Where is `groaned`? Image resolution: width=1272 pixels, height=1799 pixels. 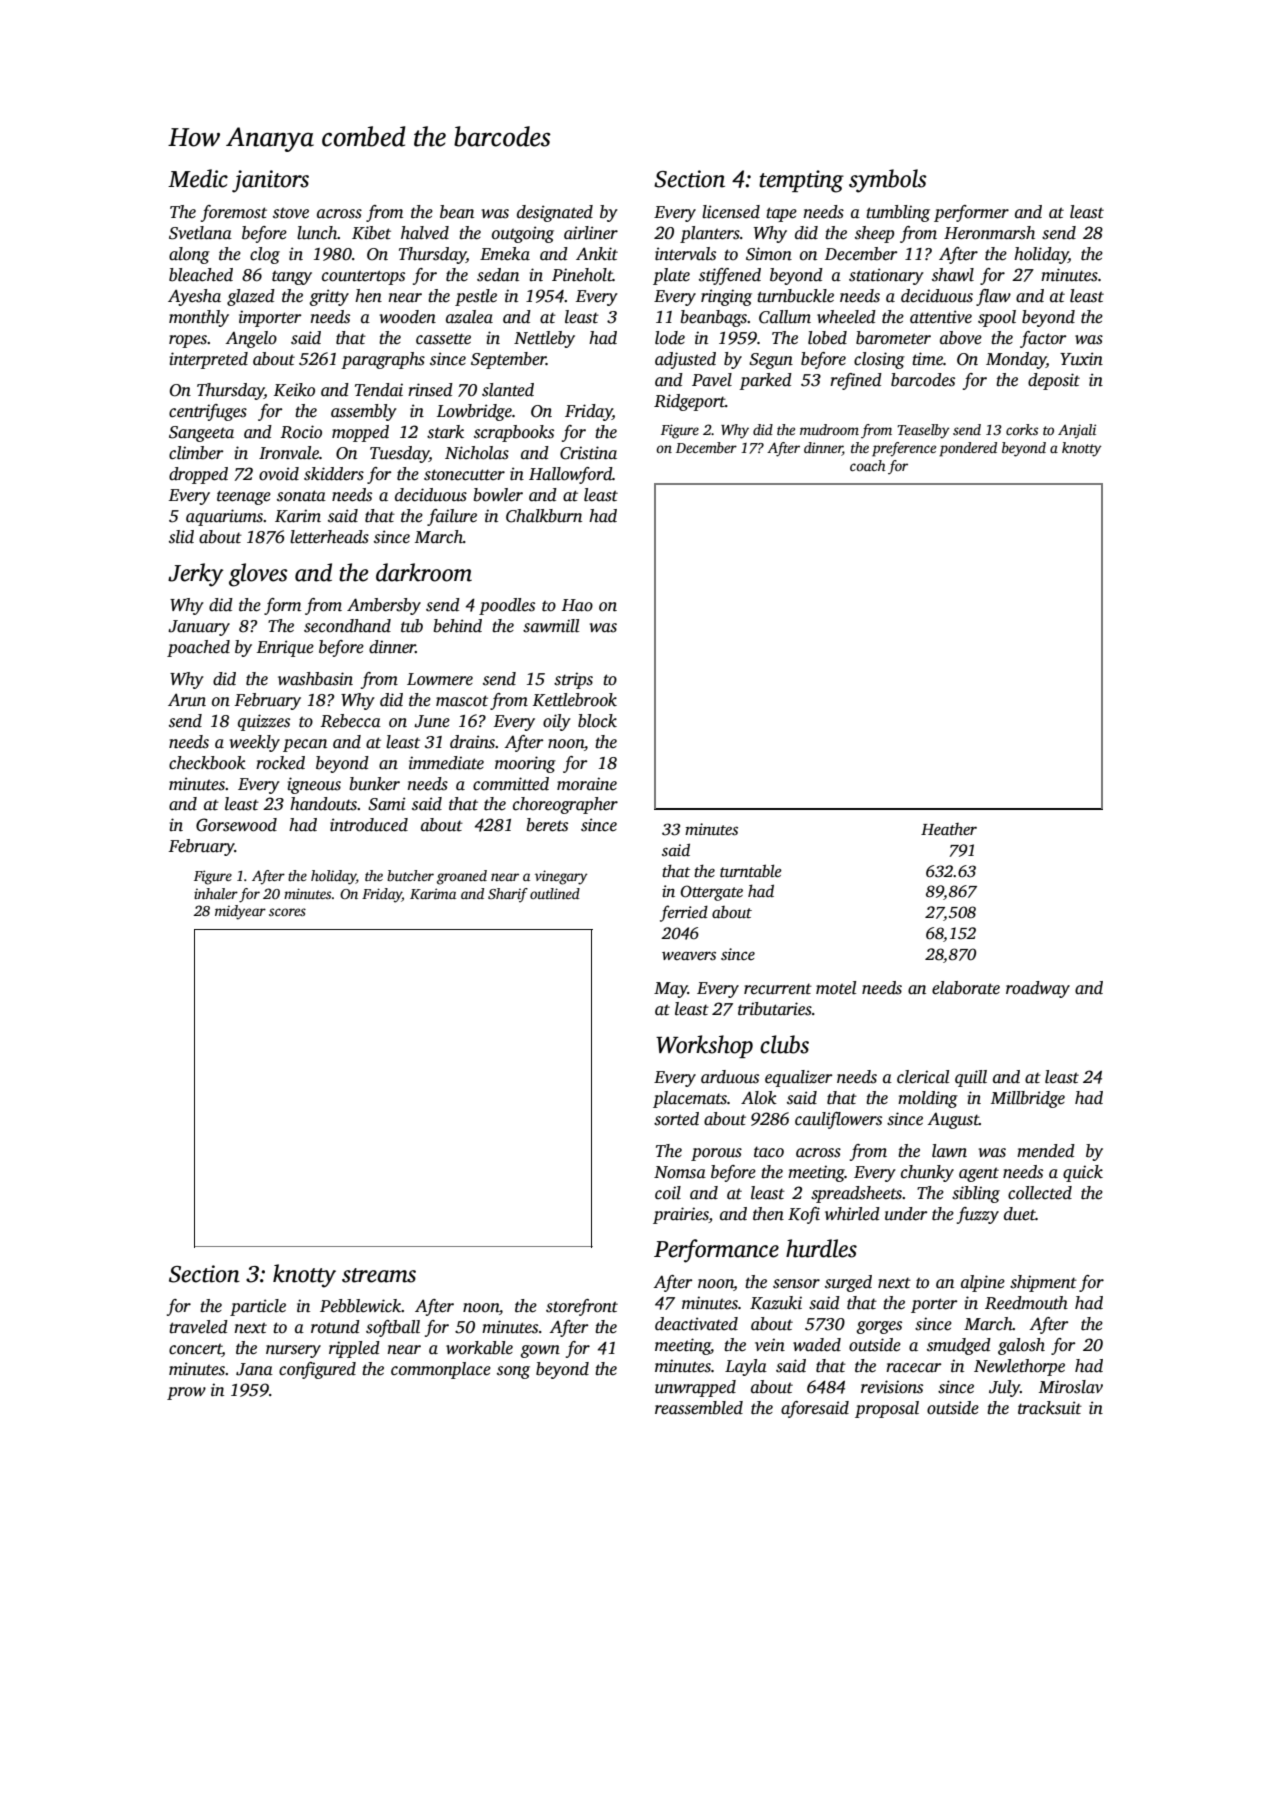 groaned is located at coordinates (462, 877).
